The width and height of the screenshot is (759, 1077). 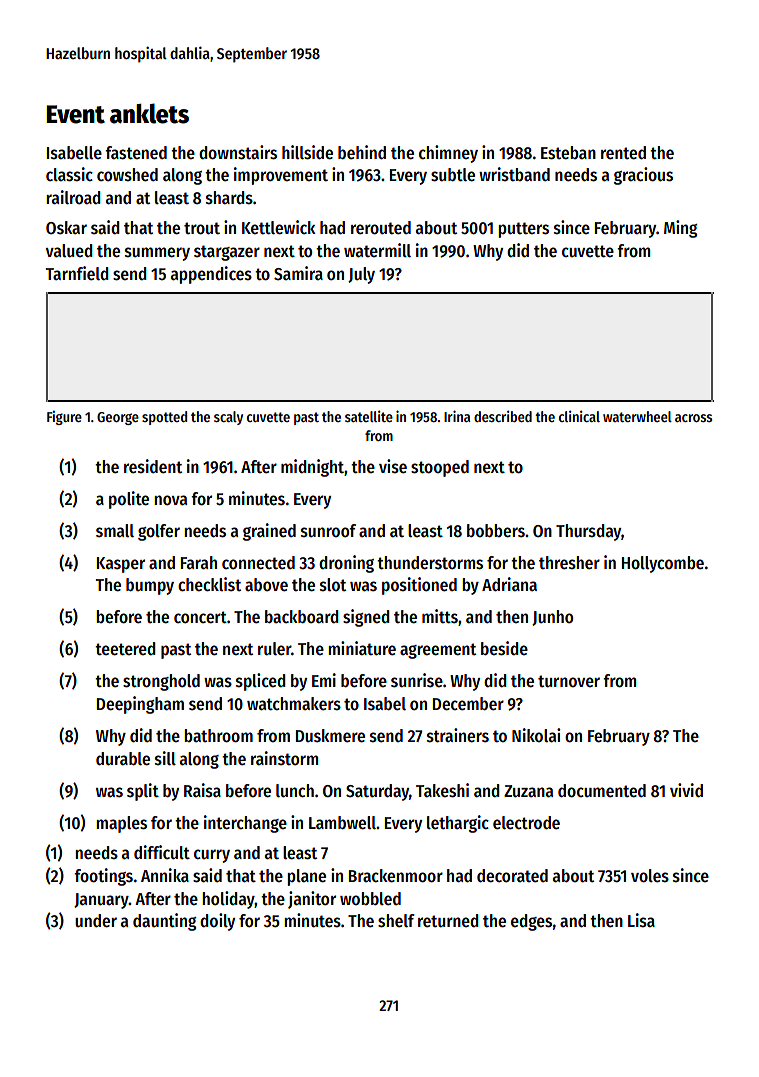 What do you see at coordinates (663, 564) in the screenshot?
I see `Hollycombe` at bounding box center [663, 564].
